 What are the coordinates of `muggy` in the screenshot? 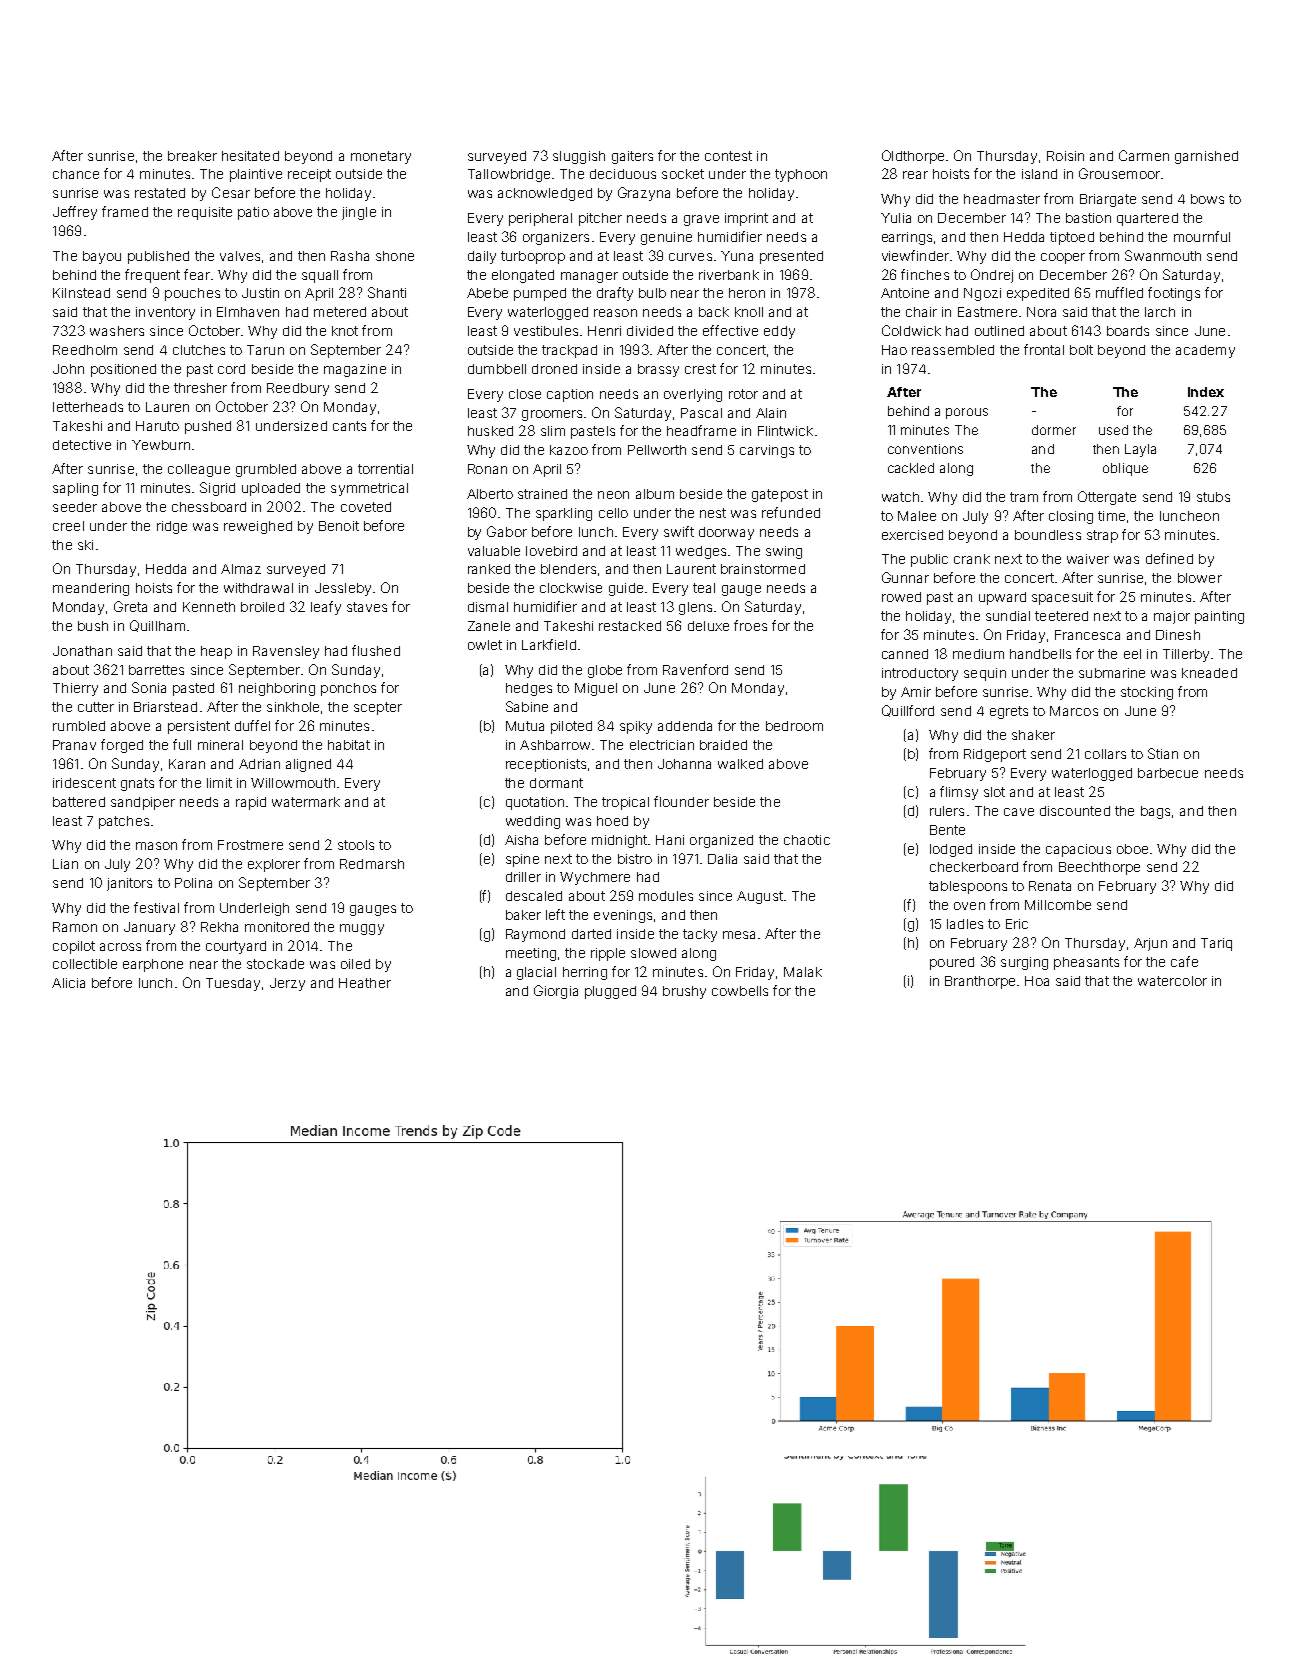 It's located at (362, 929).
